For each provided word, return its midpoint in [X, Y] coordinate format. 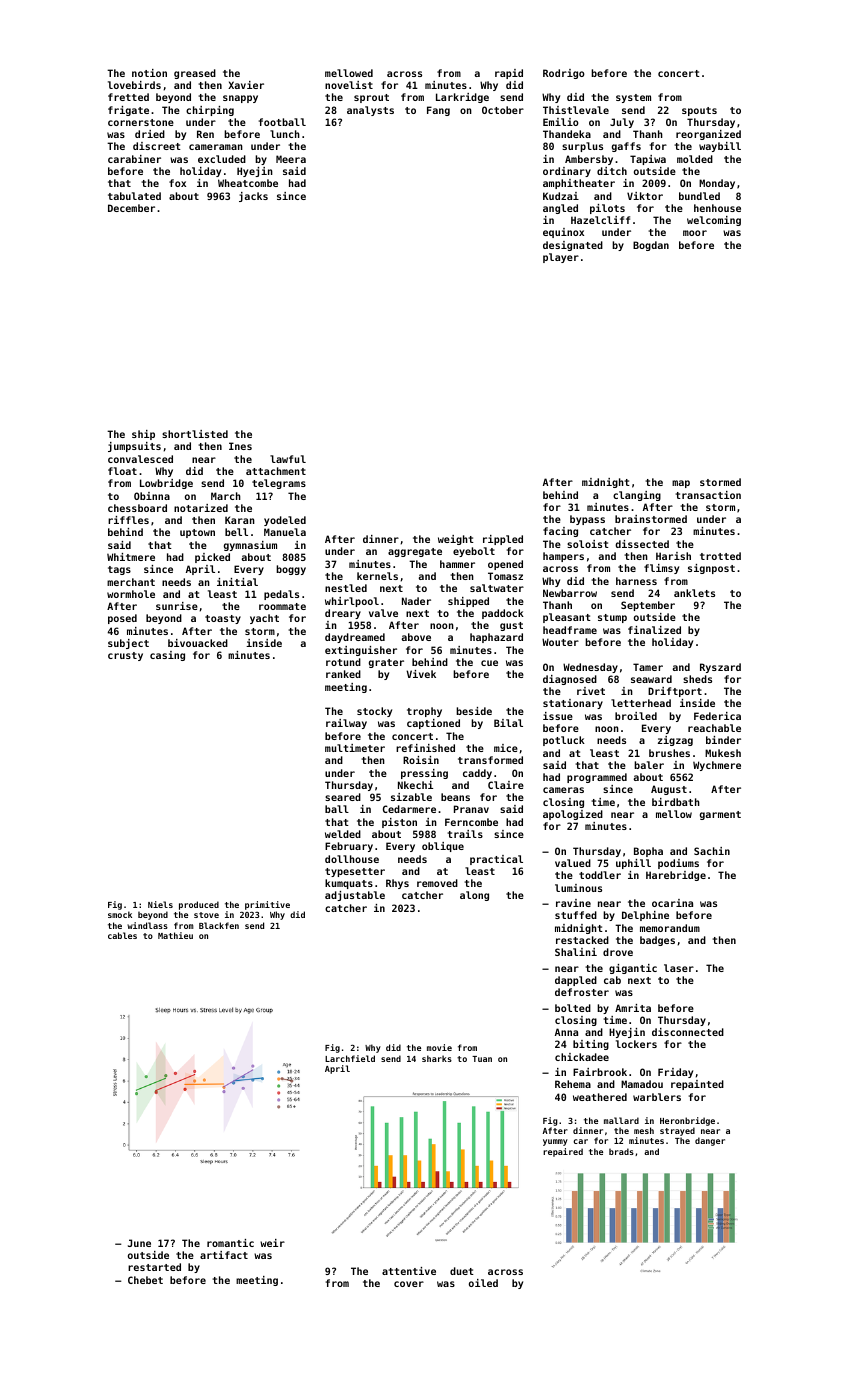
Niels [160, 904]
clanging [637, 496]
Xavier [246, 85]
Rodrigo [564, 74]
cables [122, 935]
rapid [509, 74]
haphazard [496, 638]
